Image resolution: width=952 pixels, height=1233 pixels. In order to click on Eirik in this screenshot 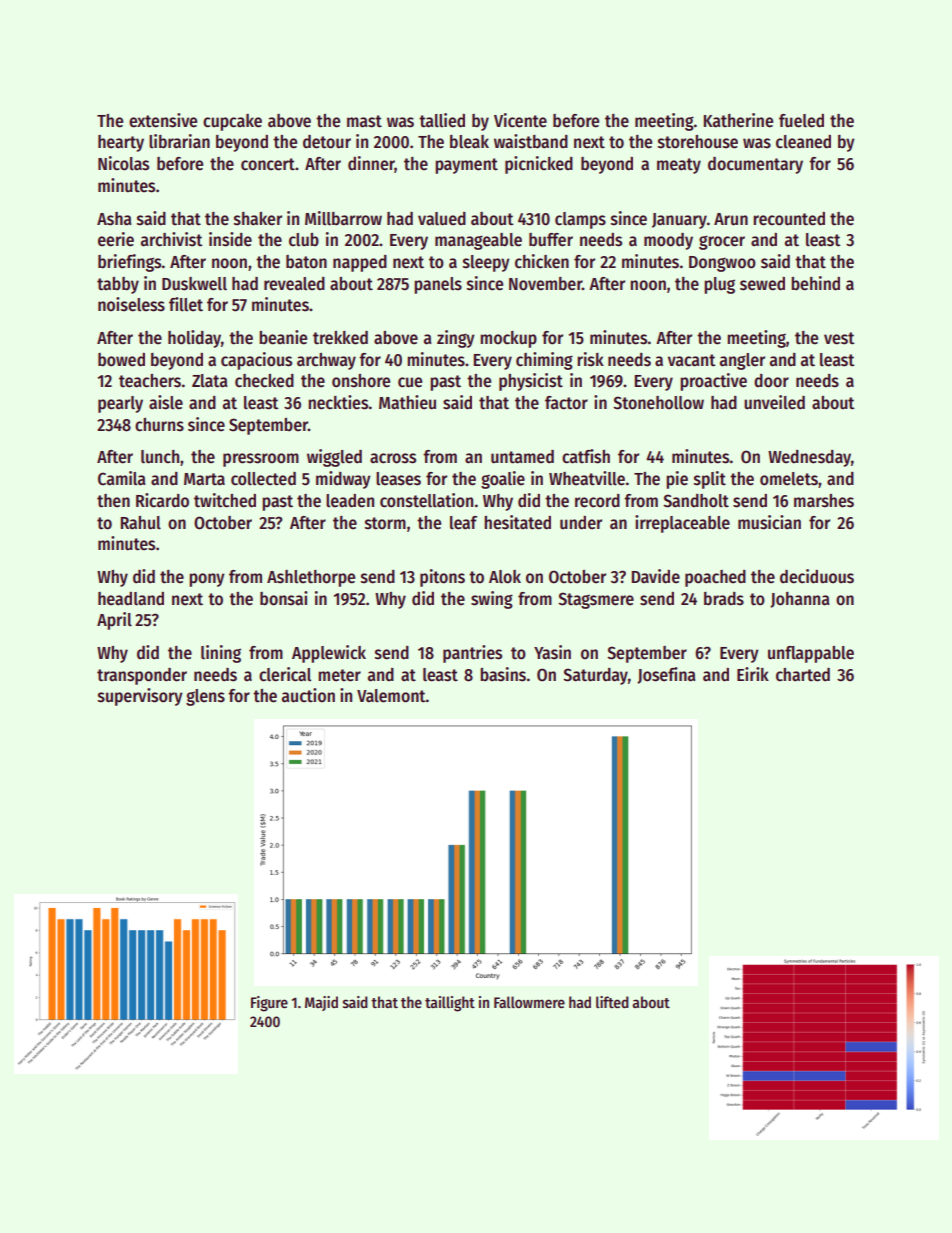, I will do `click(753, 674)`.
